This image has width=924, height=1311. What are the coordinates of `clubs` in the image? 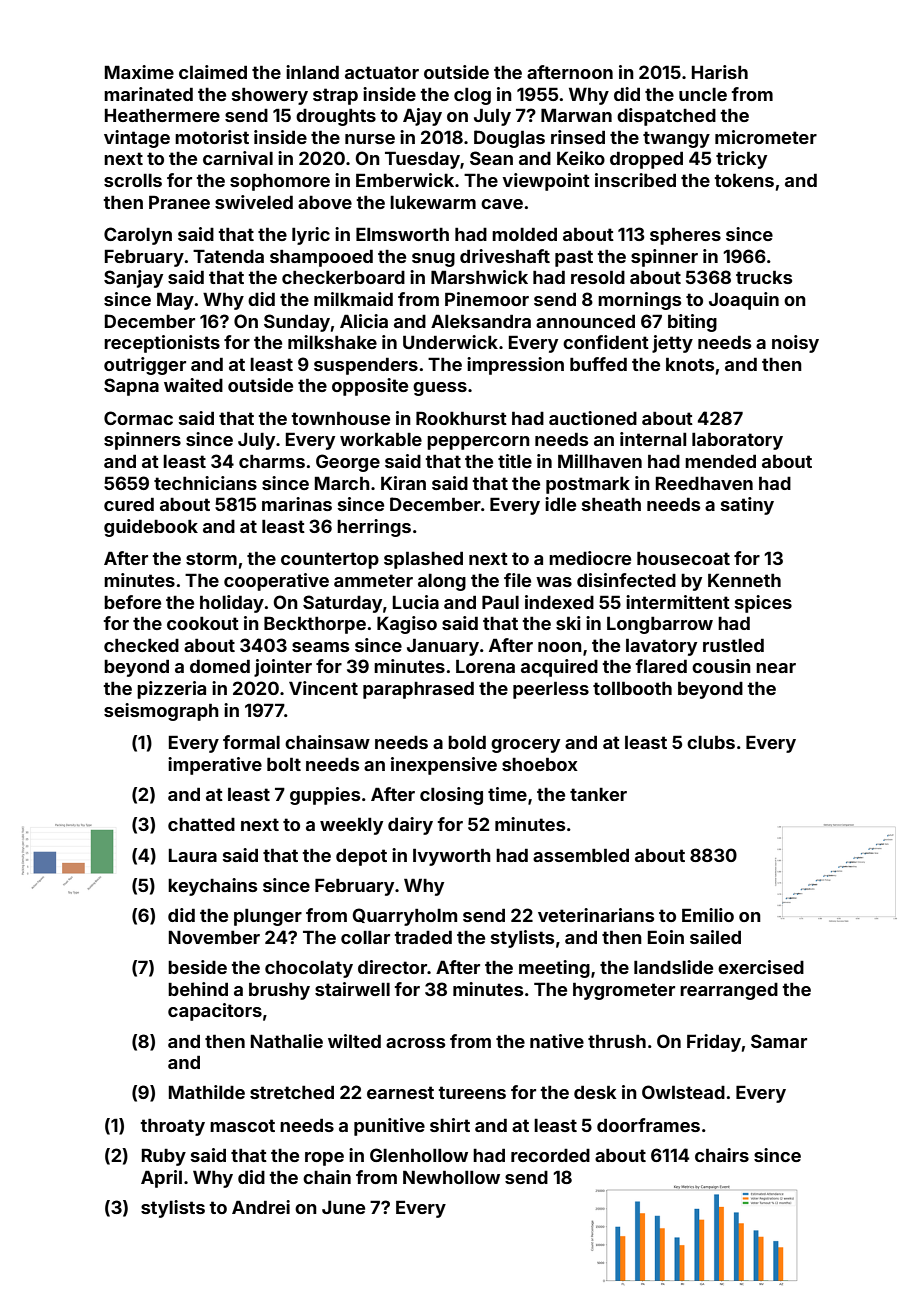 It's located at (711, 742).
